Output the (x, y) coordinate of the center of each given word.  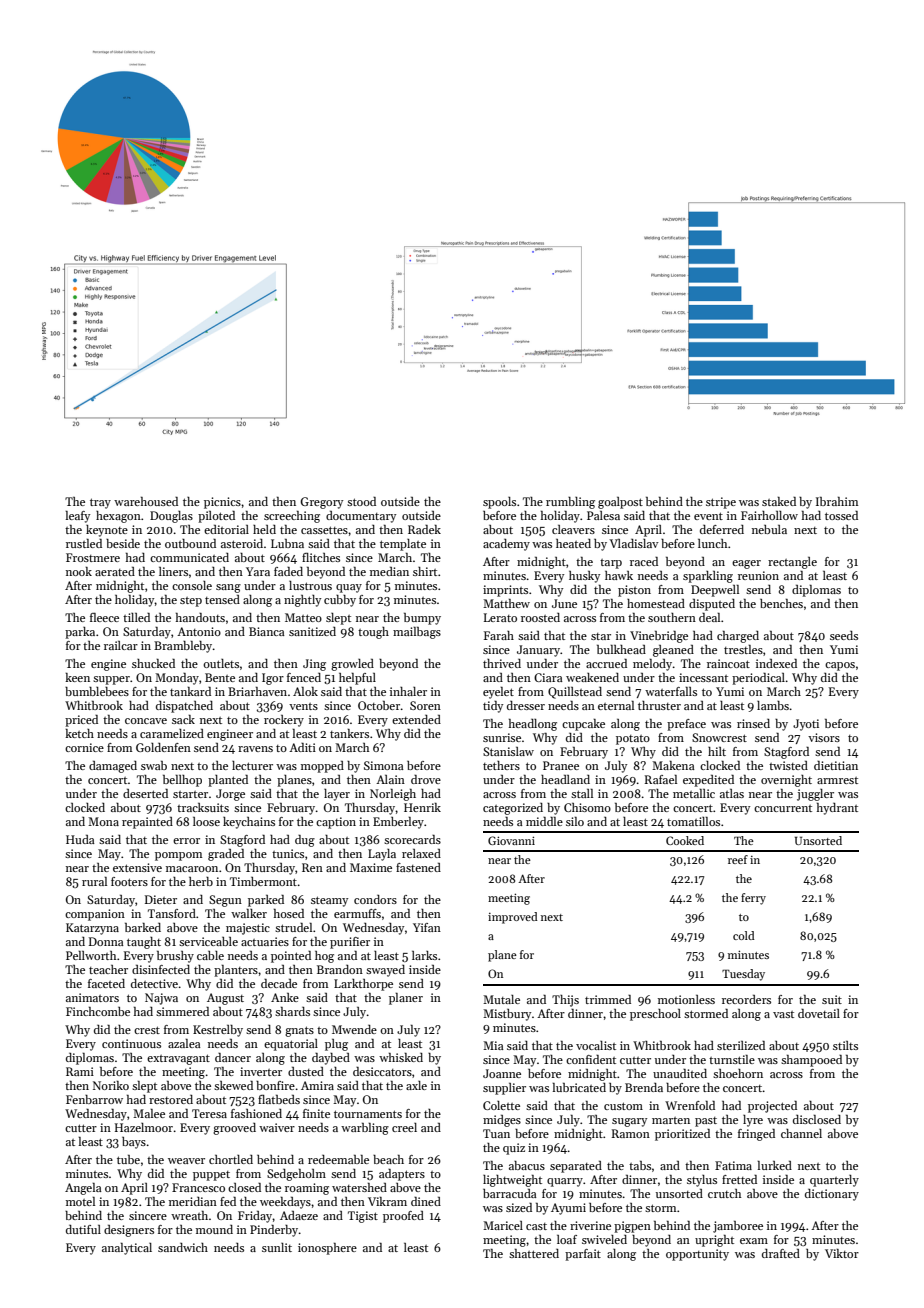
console (192, 585)
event (708, 516)
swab (154, 765)
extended (416, 719)
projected (772, 1107)
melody (652, 665)
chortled (231, 1159)
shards (292, 1011)
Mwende (354, 1029)
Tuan (496, 1133)
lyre (753, 1121)
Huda (80, 839)
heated (573, 543)
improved (513, 918)
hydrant (837, 809)
